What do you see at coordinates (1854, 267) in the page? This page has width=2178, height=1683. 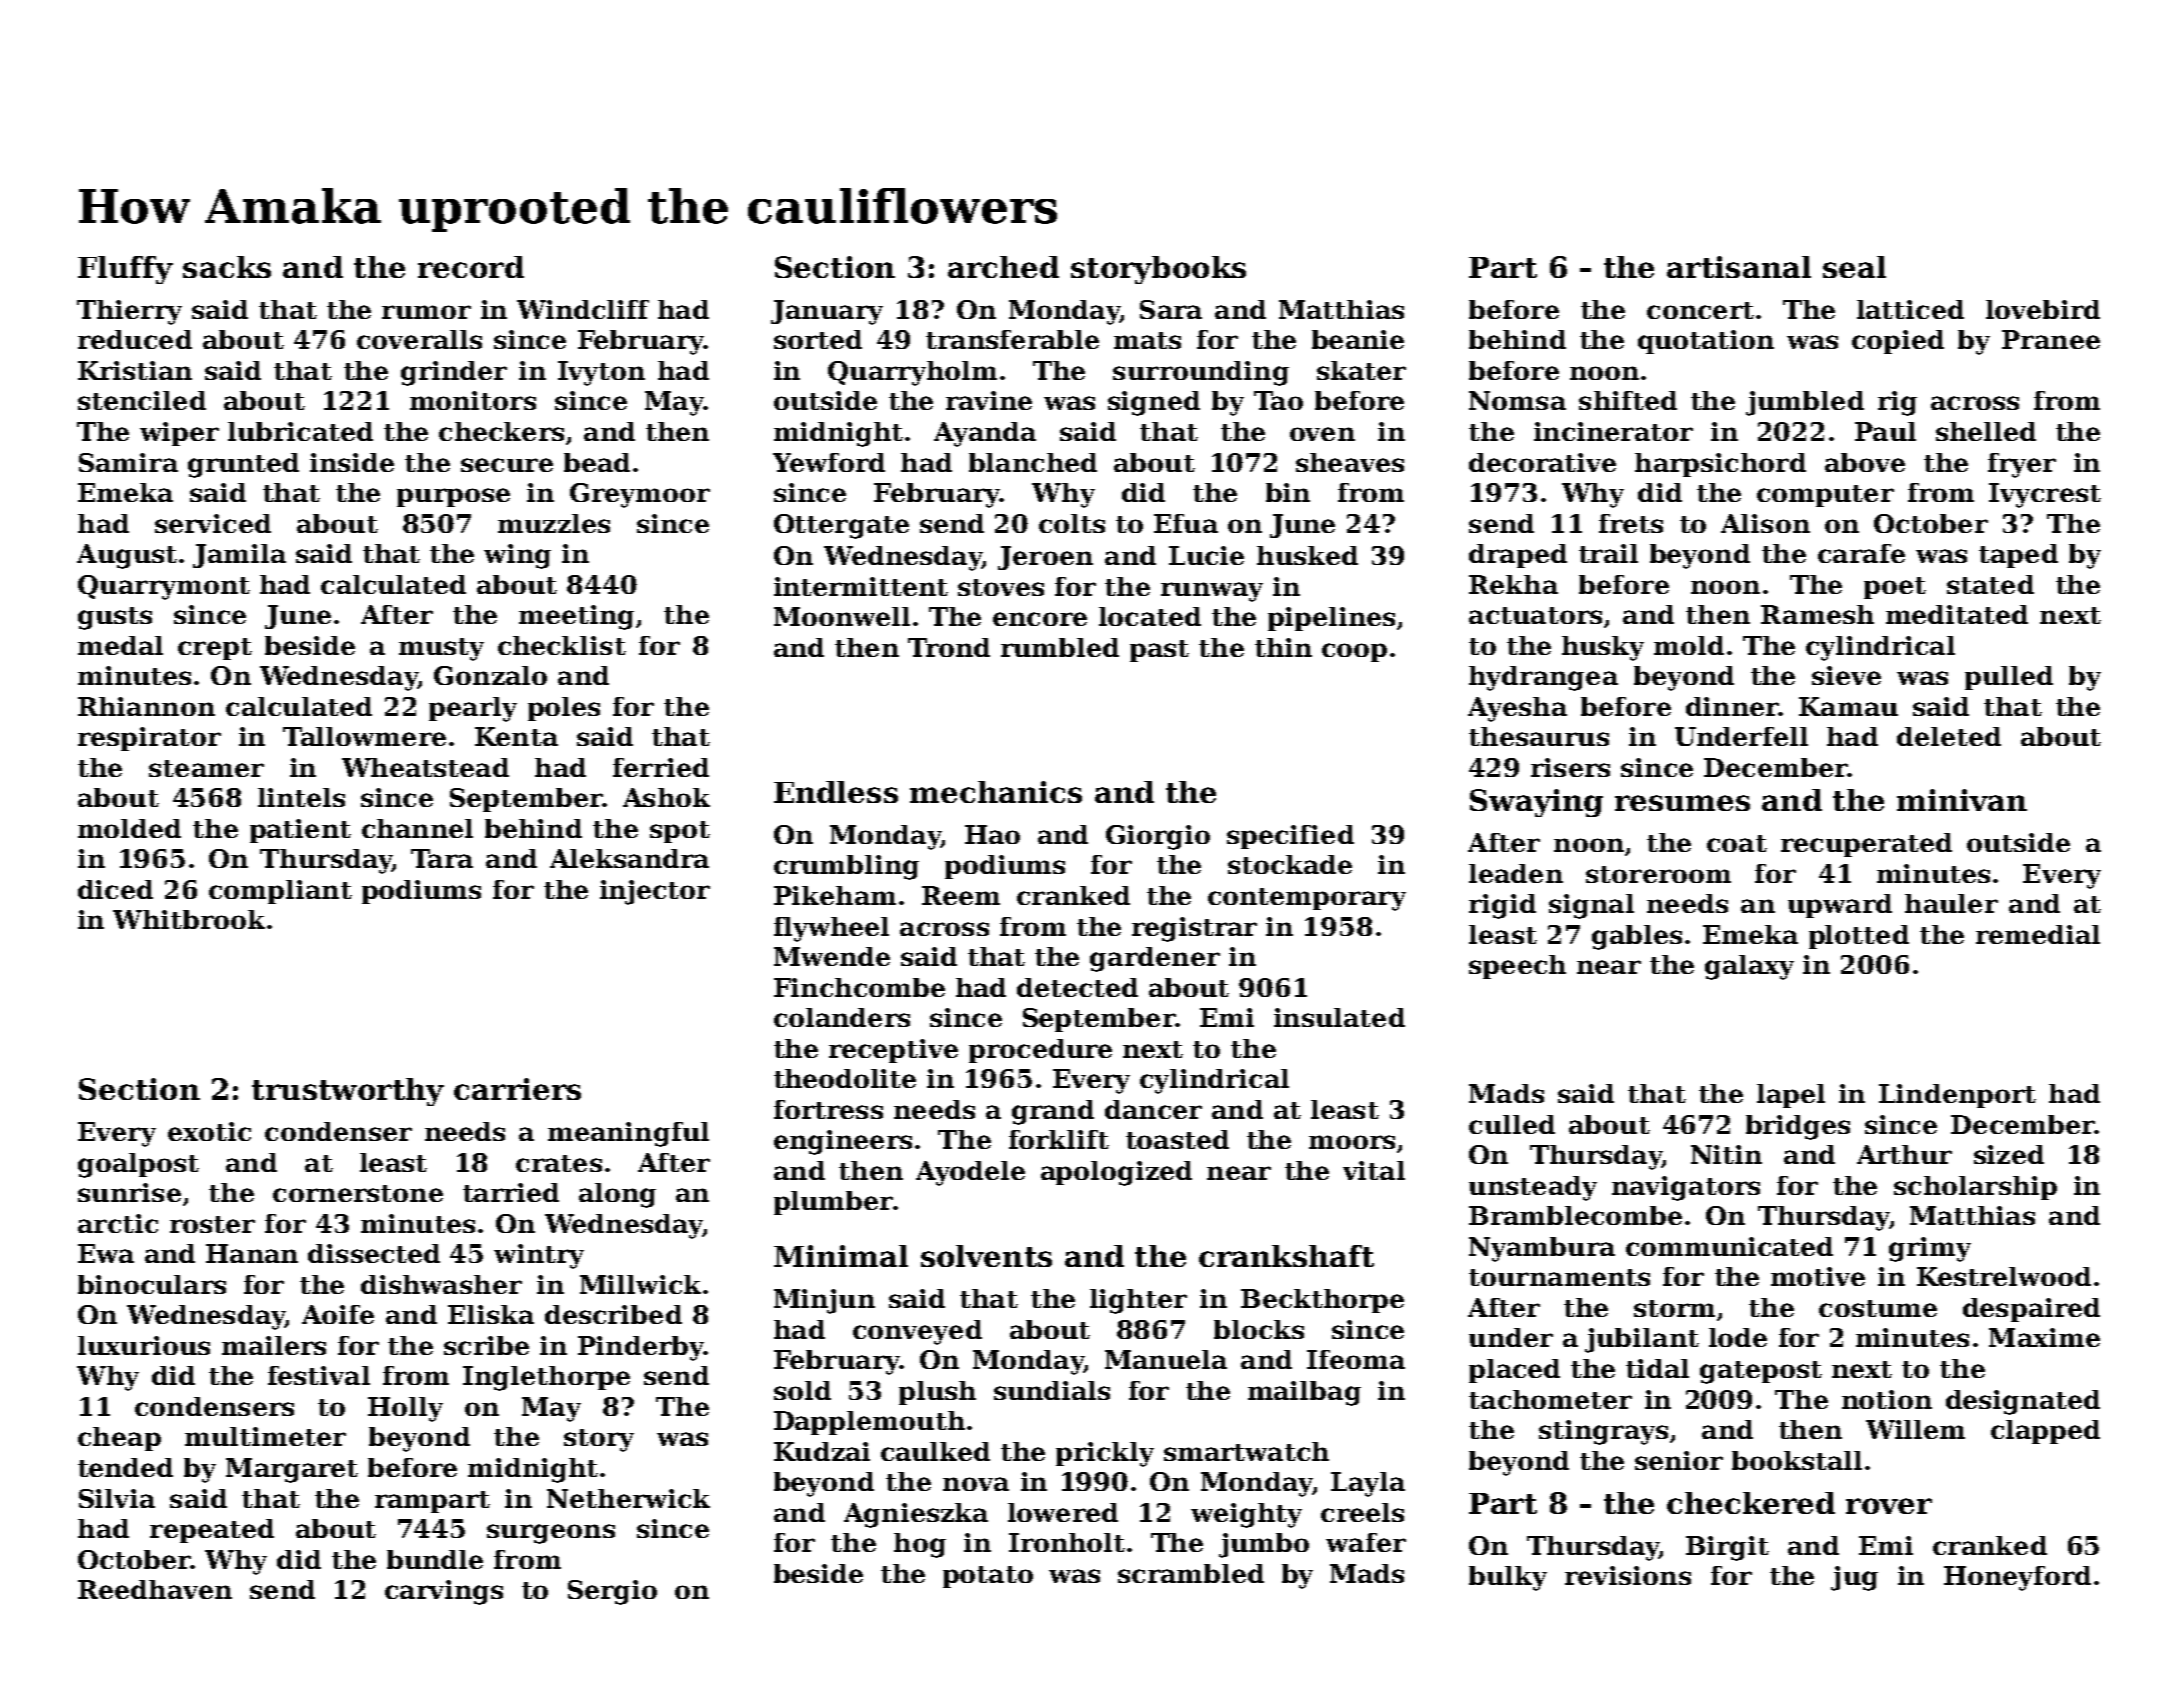 I see `seal` at bounding box center [1854, 267].
